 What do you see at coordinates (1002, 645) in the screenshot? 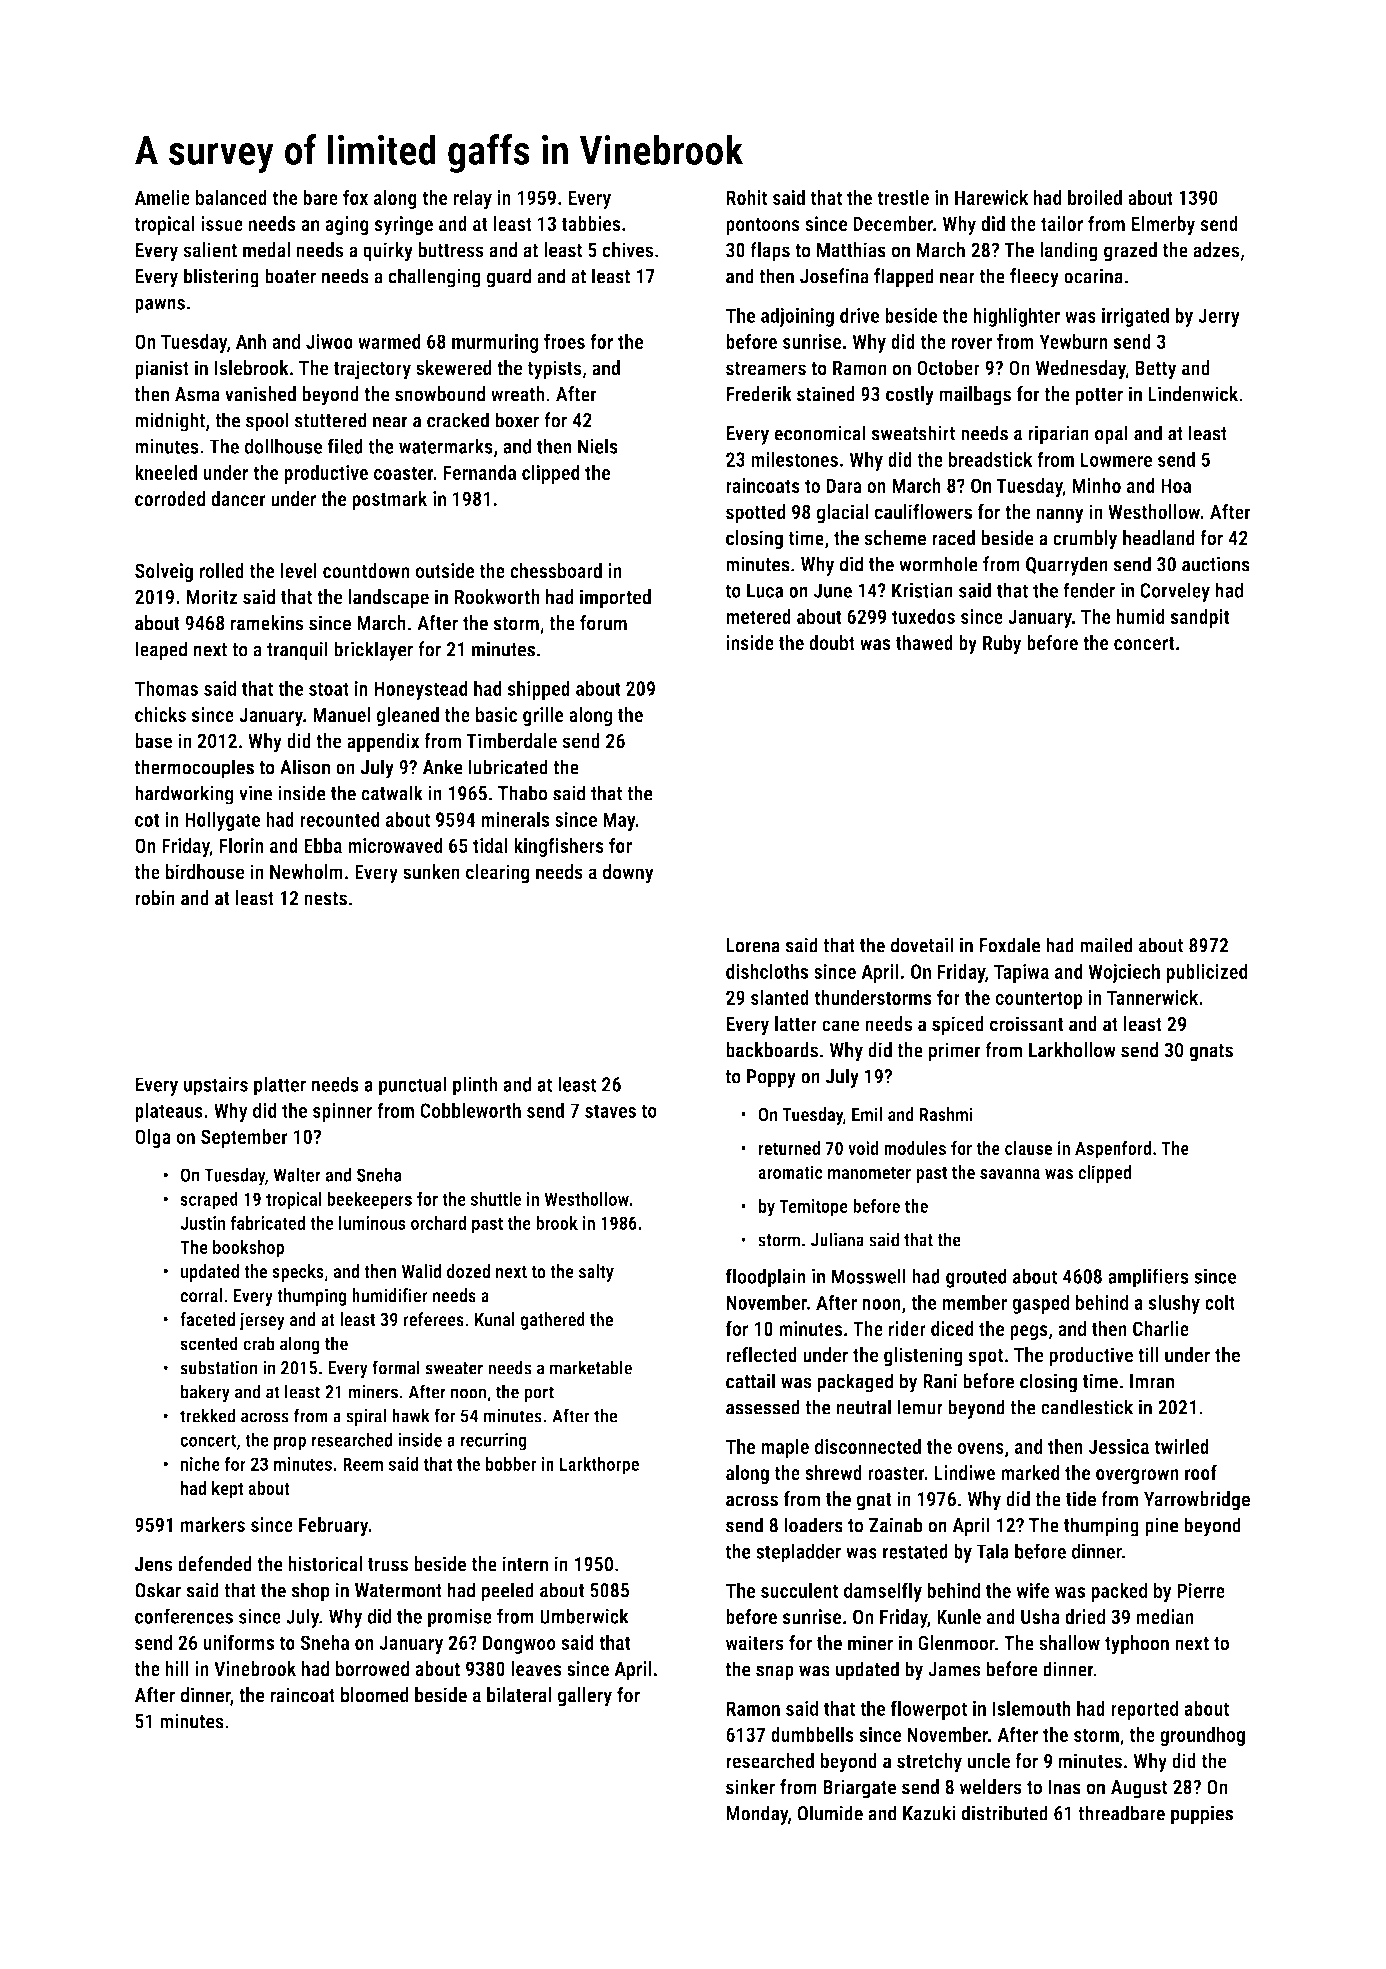
I see `Ruby` at bounding box center [1002, 645].
